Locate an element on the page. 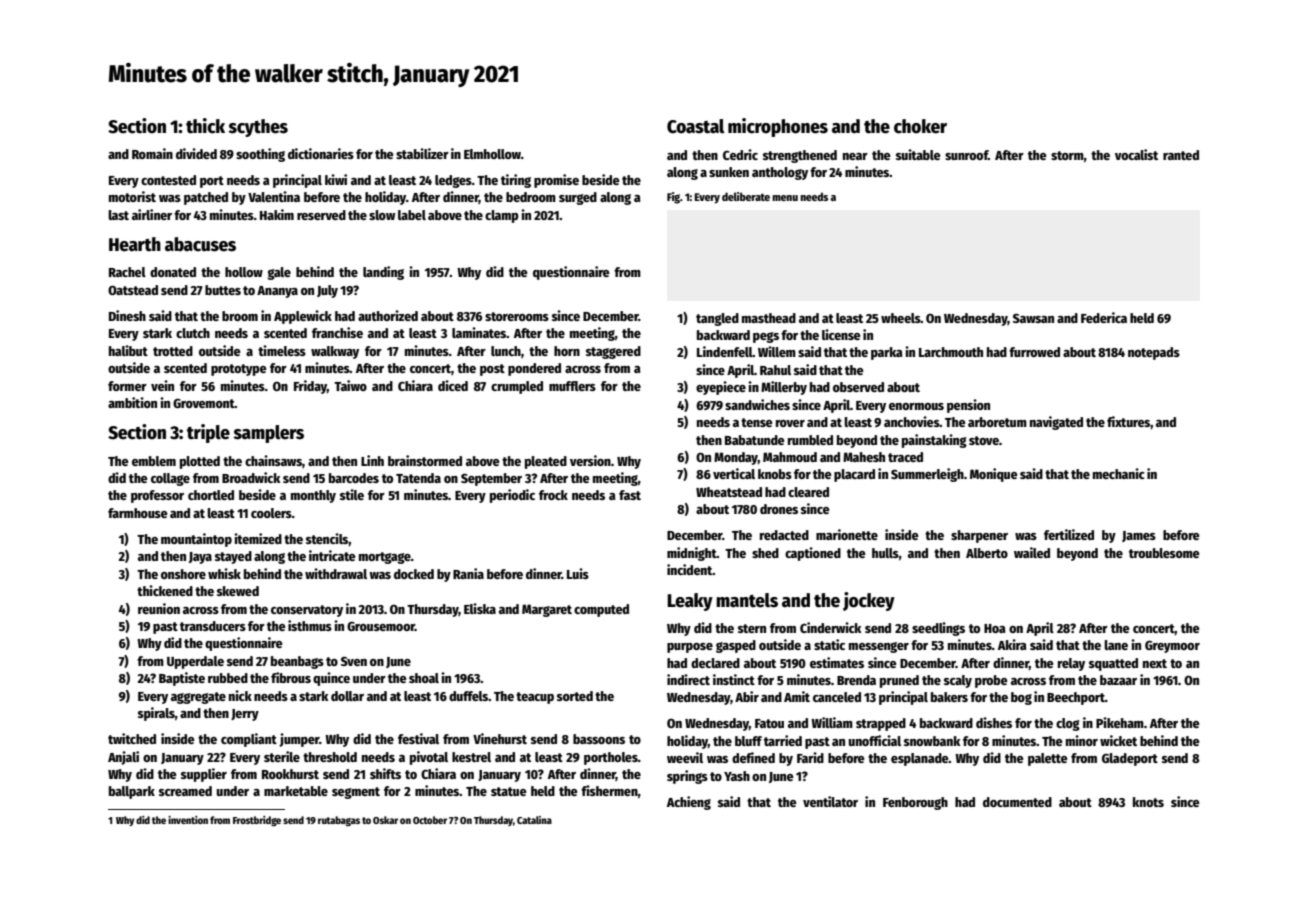 This document has height=924, width=1308. menu is located at coordinates (785, 198).
